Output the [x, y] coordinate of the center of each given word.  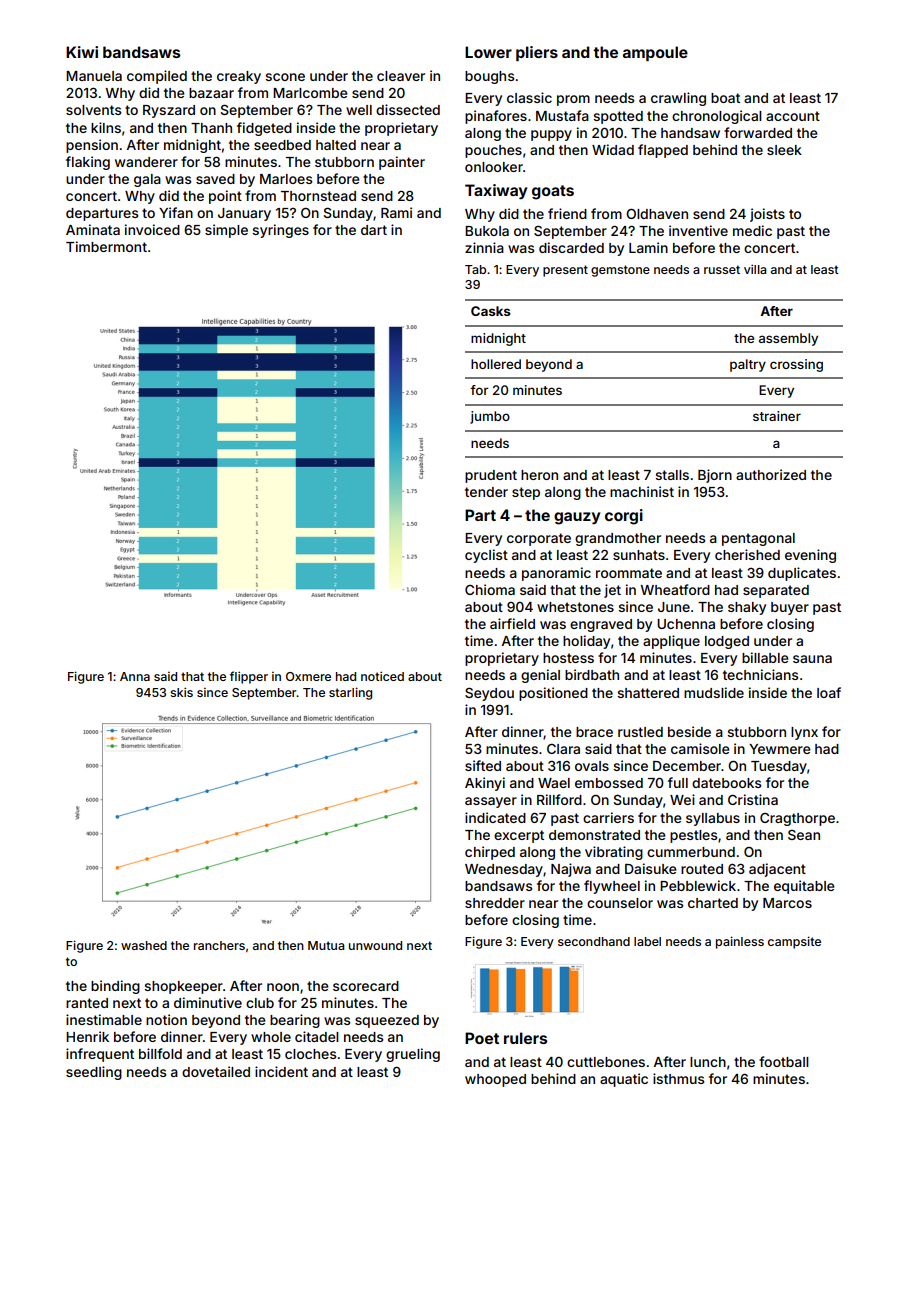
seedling [94, 1073]
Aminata [93, 229]
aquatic [624, 1080]
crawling [678, 99]
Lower [488, 52]
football [784, 1061]
